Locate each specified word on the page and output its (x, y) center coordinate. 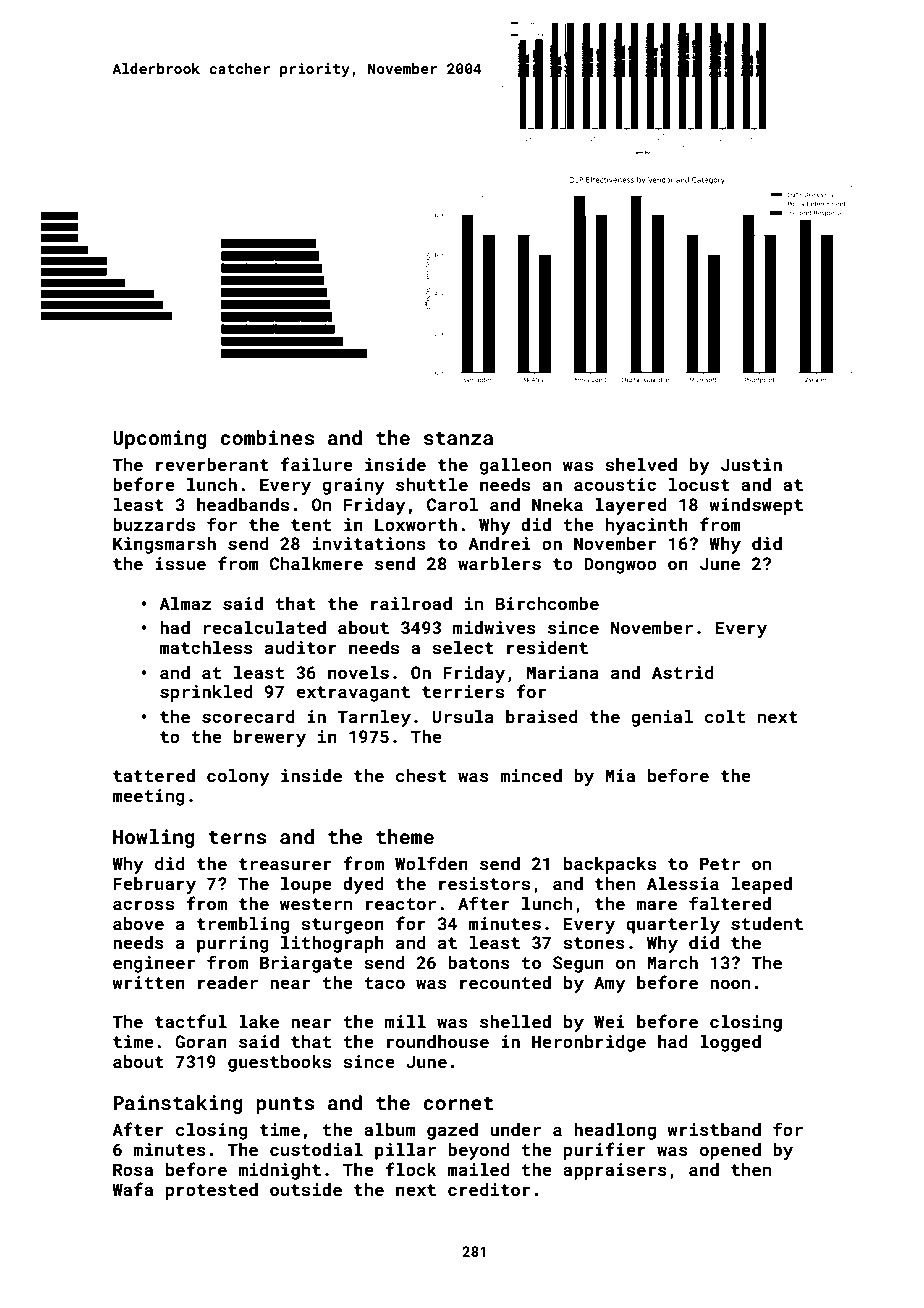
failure (316, 464)
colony (238, 777)
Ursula (463, 716)
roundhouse (438, 1041)
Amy (610, 984)
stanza (458, 438)
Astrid (683, 672)
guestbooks (279, 1063)
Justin (751, 464)
